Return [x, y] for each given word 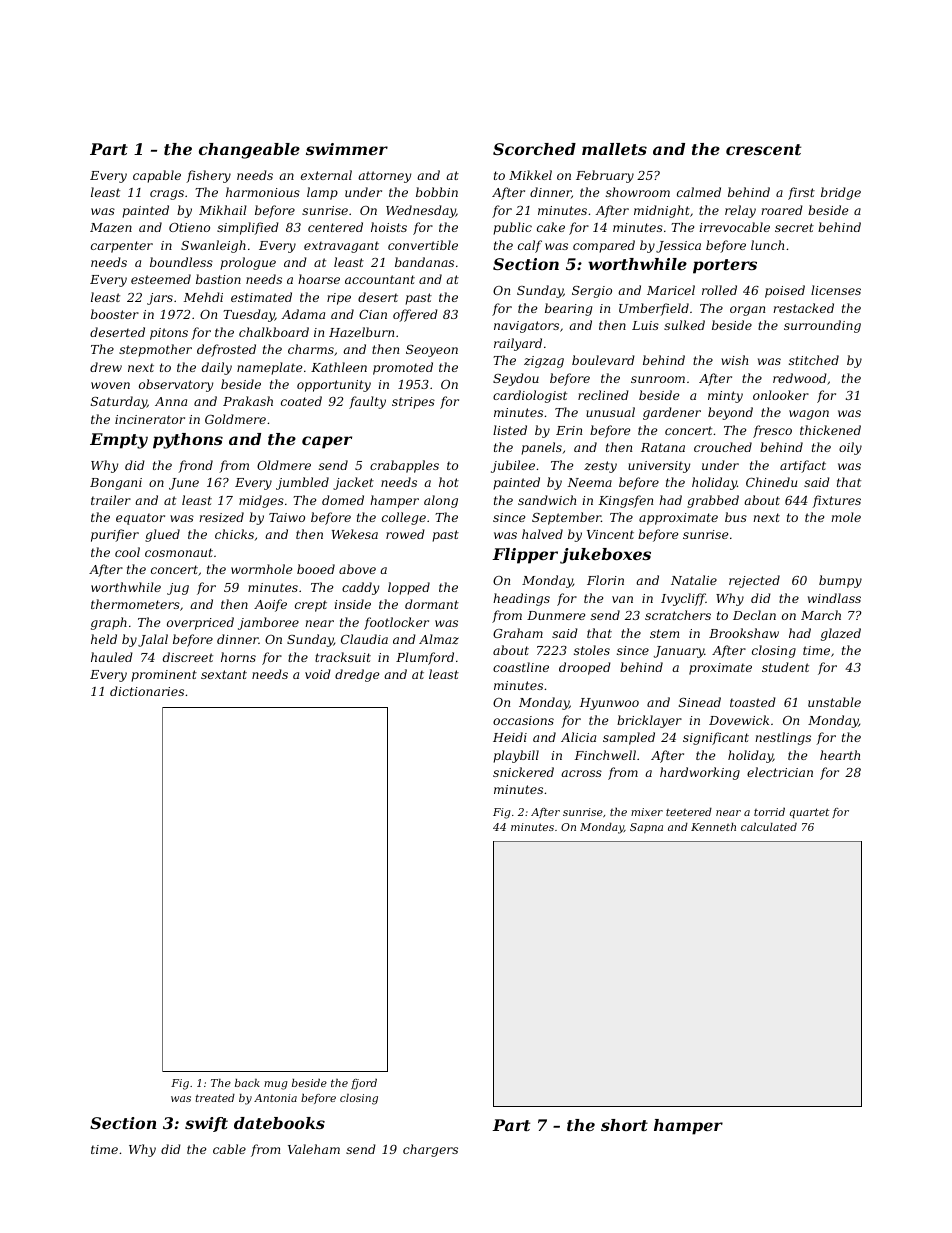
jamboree [268, 623]
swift [206, 1124]
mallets [614, 149]
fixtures [836, 501]
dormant [432, 604]
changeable [249, 151]
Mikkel [530, 175]
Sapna [646, 828]
